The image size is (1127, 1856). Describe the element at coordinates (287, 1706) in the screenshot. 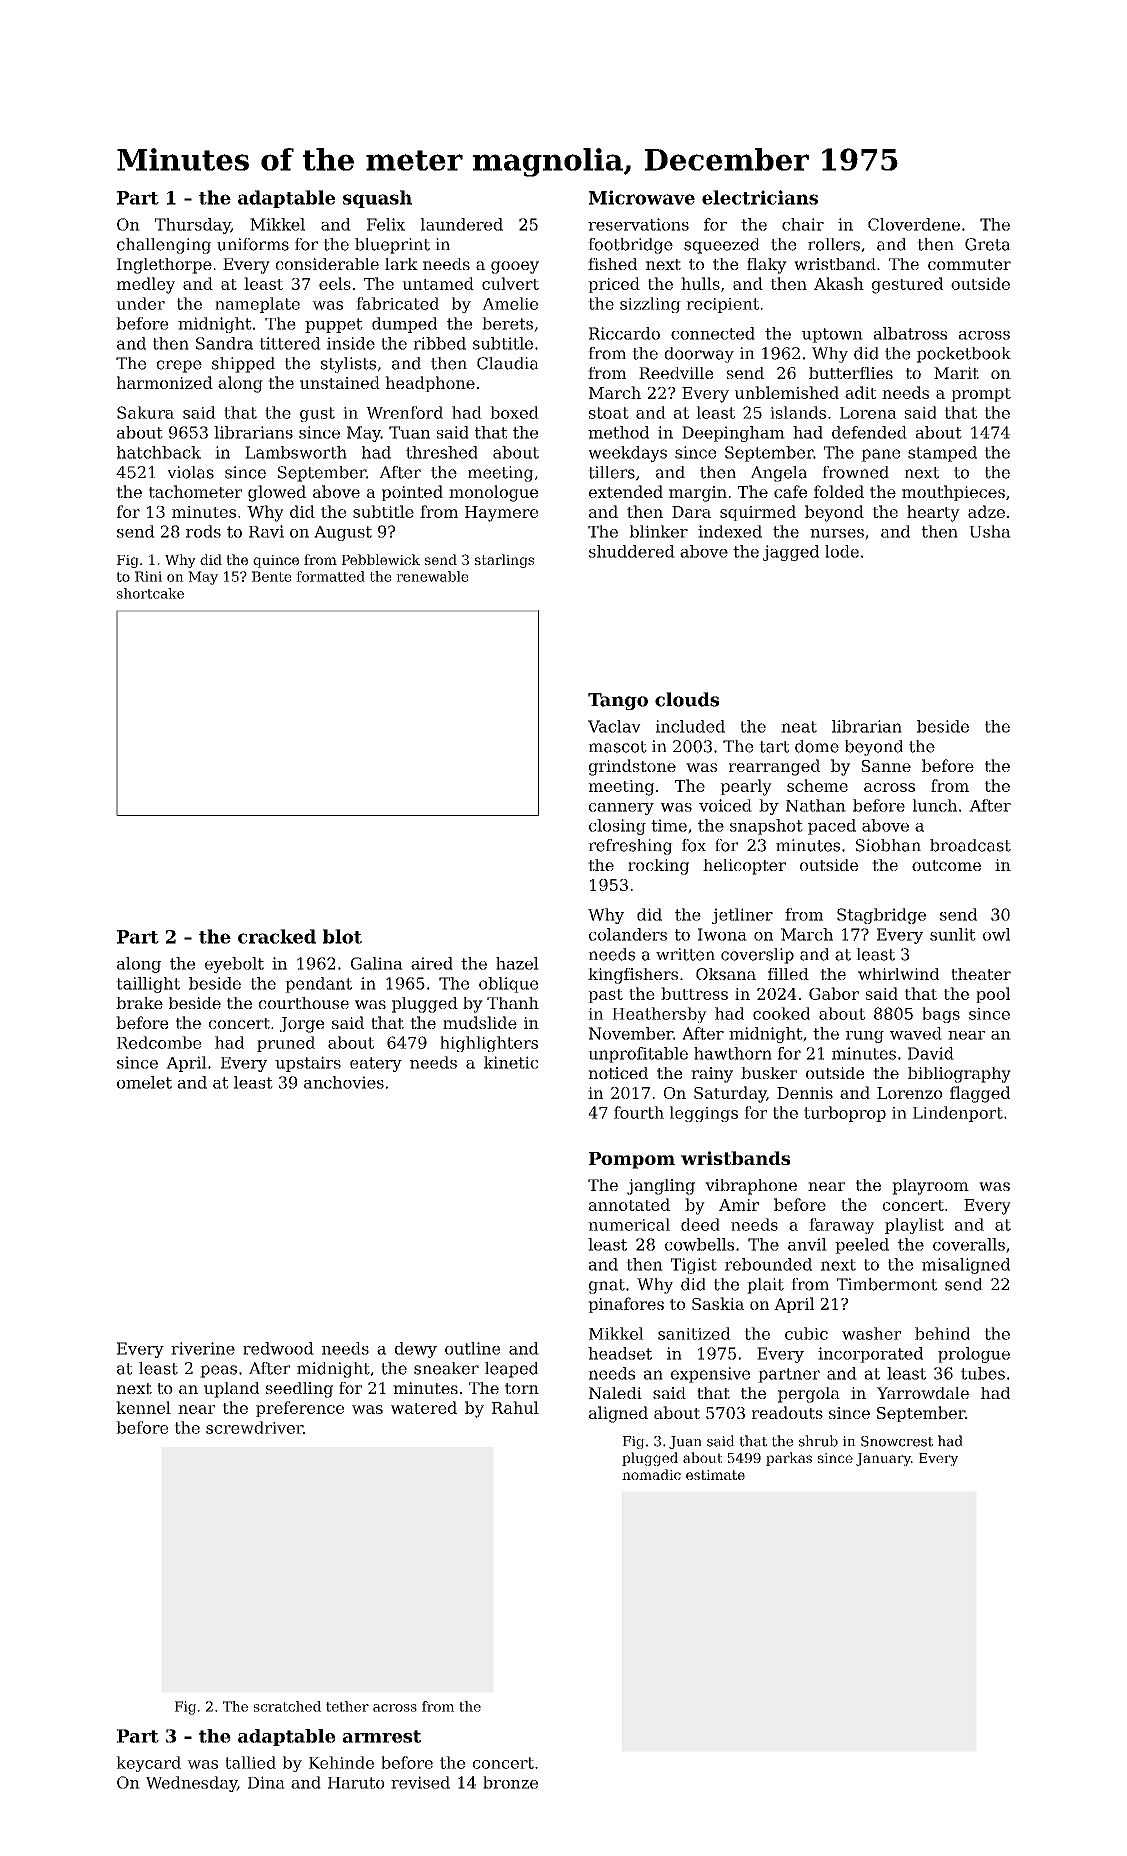

I see `scratched` at that location.
